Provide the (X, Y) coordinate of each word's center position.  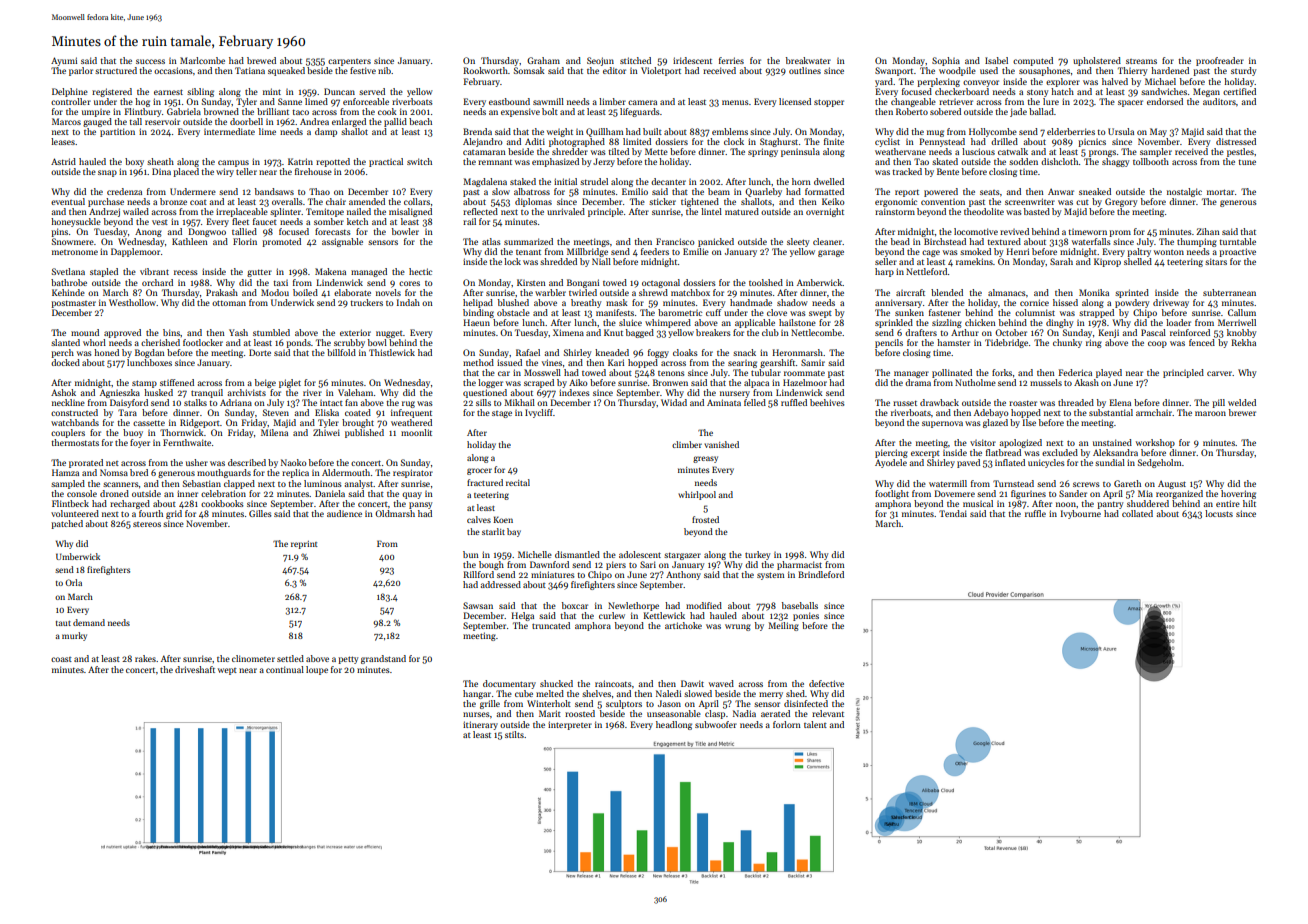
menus (735, 102)
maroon (1210, 413)
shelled (1138, 261)
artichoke (683, 625)
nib (384, 70)
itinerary (480, 725)
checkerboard (962, 91)
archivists (247, 392)
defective (826, 683)
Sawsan (478, 605)
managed (369, 272)
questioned (485, 393)
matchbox (690, 292)
